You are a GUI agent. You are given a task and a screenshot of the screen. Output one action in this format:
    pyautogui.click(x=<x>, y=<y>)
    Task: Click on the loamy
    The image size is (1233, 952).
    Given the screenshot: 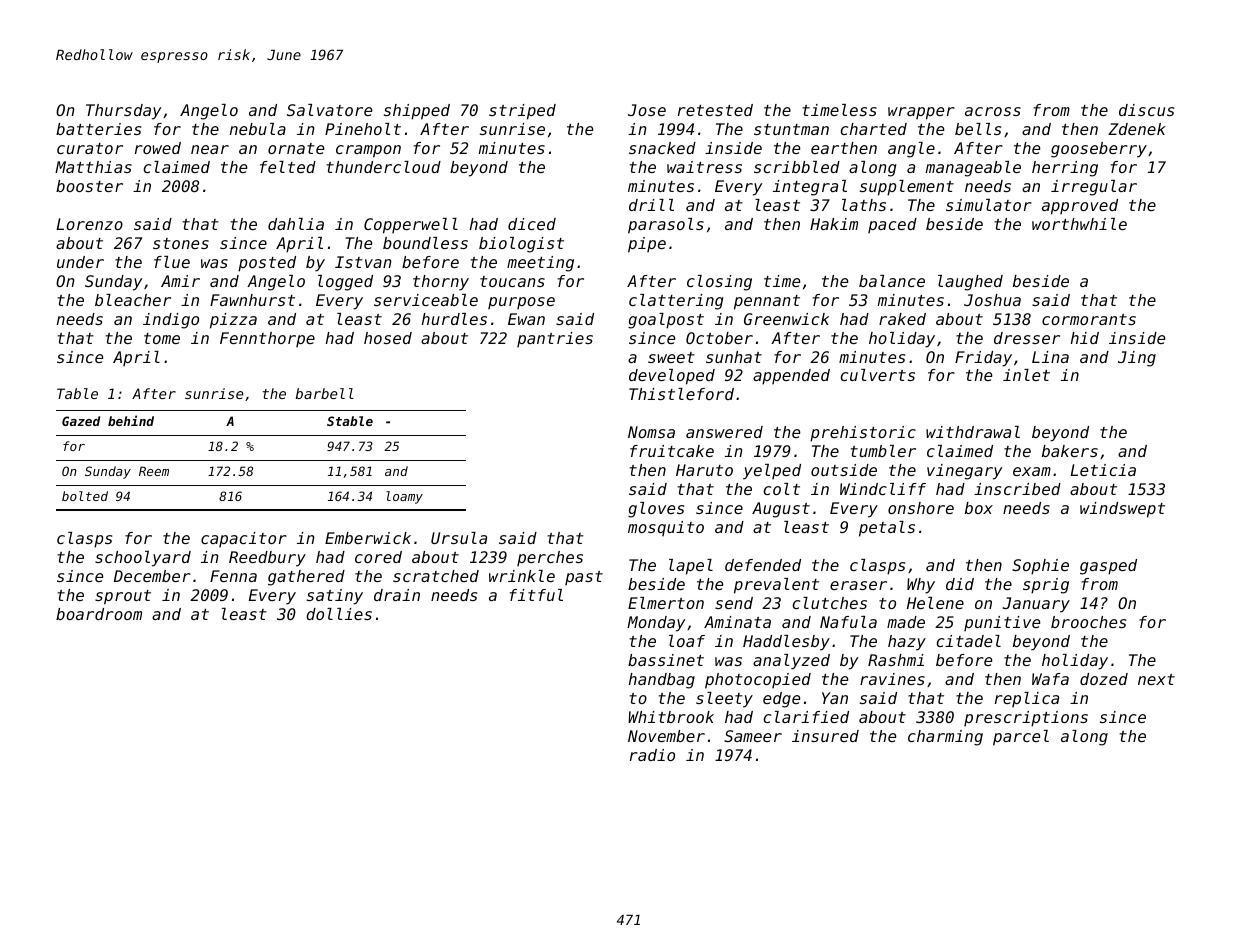 What is the action you would take?
    pyautogui.click(x=404, y=497)
